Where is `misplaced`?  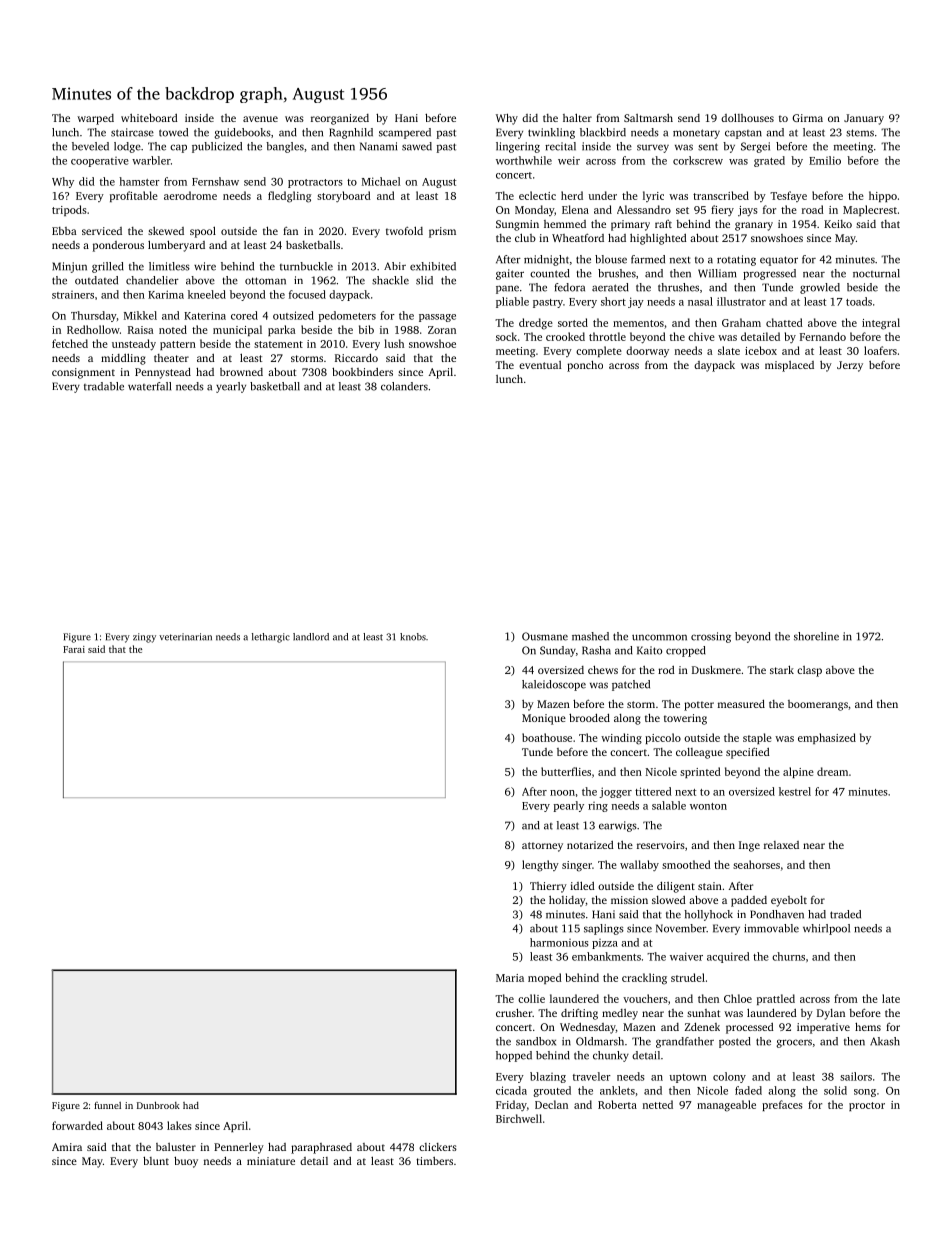
misplaced is located at coordinates (789, 366).
